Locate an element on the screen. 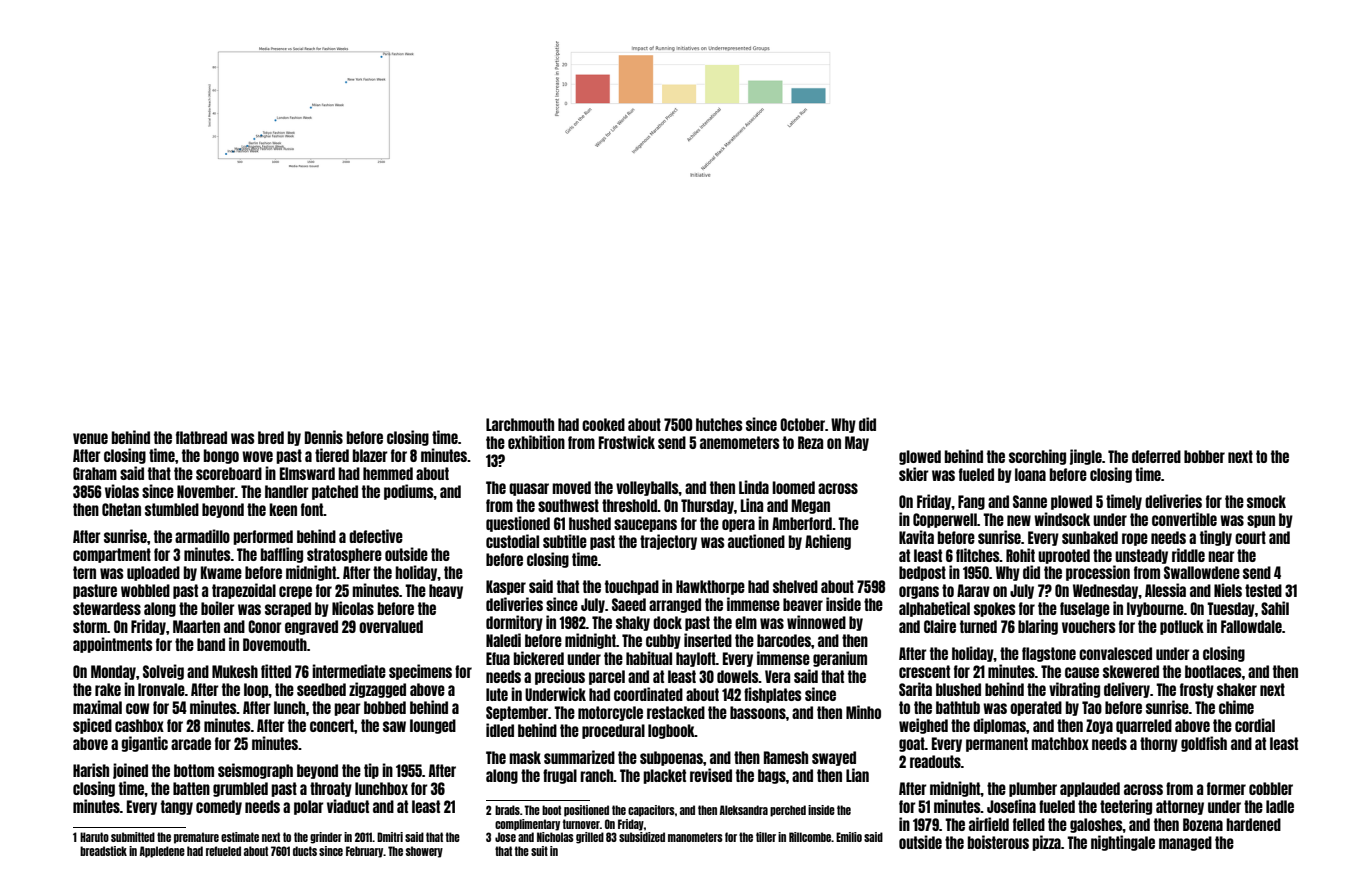 This screenshot has height=887, width=1372. restacked is located at coordinates (676, 712).
